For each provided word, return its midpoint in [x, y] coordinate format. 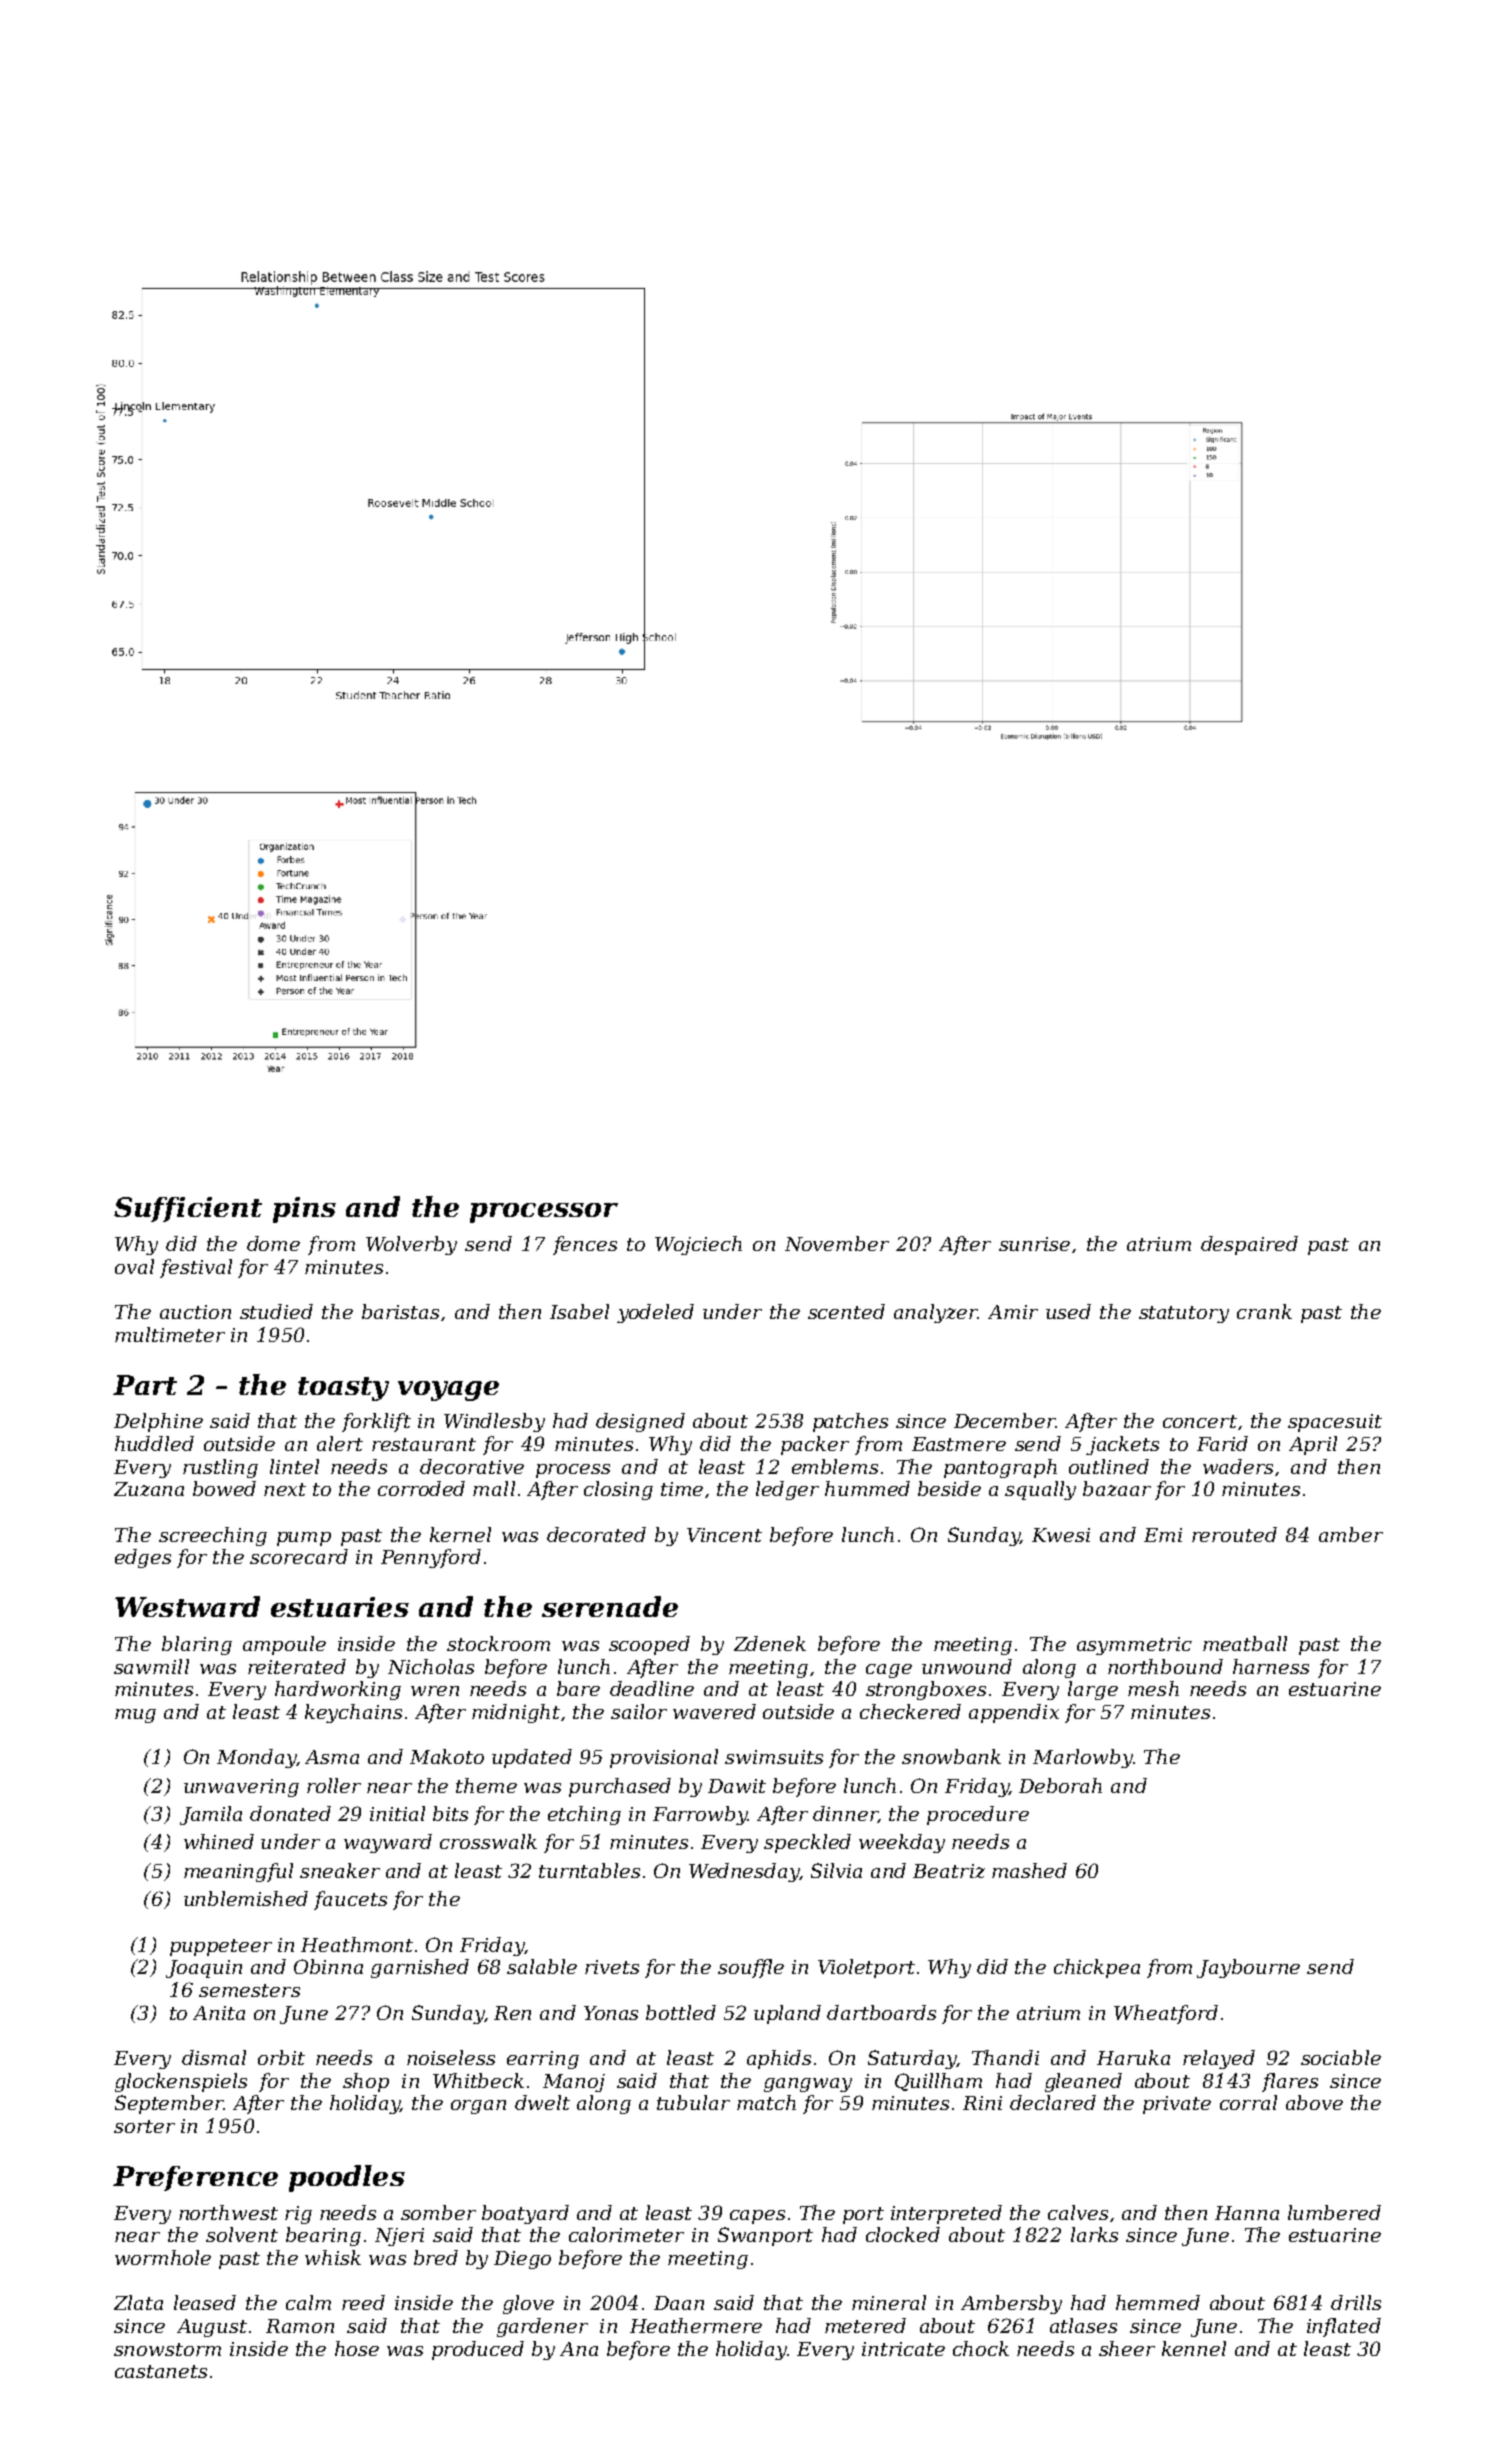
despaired [1249, 1245]
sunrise [1034, 1244]
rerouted [1234, 1534]
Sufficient [188, 1209]
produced [478, 2350]
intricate [903, 2349]
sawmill [151, 1666]
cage [889, 1671]
